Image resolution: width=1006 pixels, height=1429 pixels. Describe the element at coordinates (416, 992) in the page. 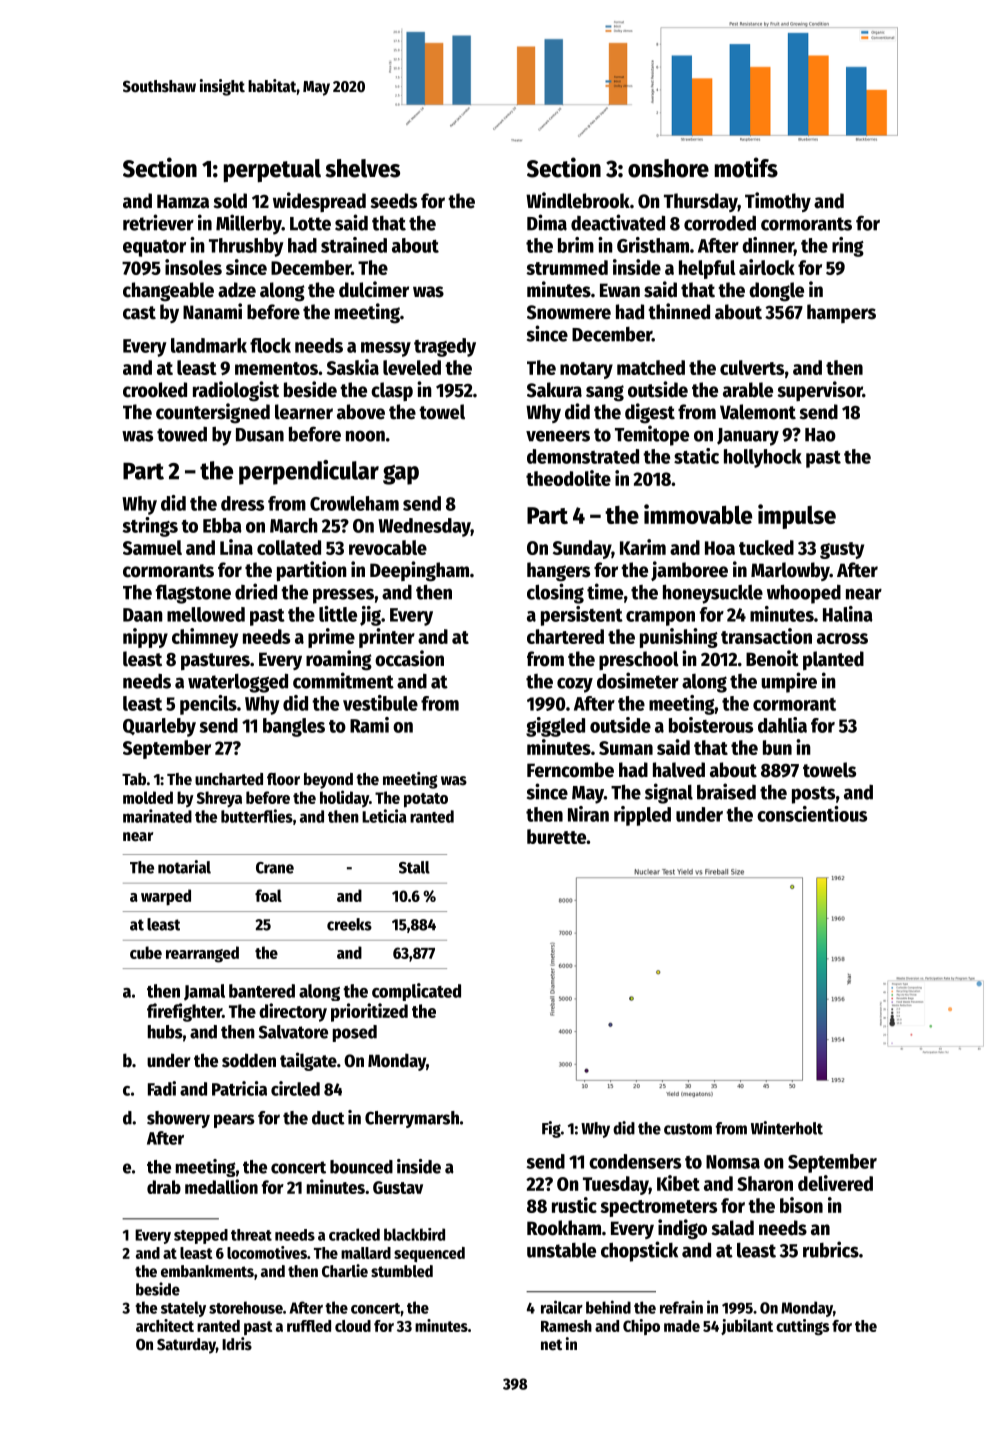

I see `complicated` at that location.
